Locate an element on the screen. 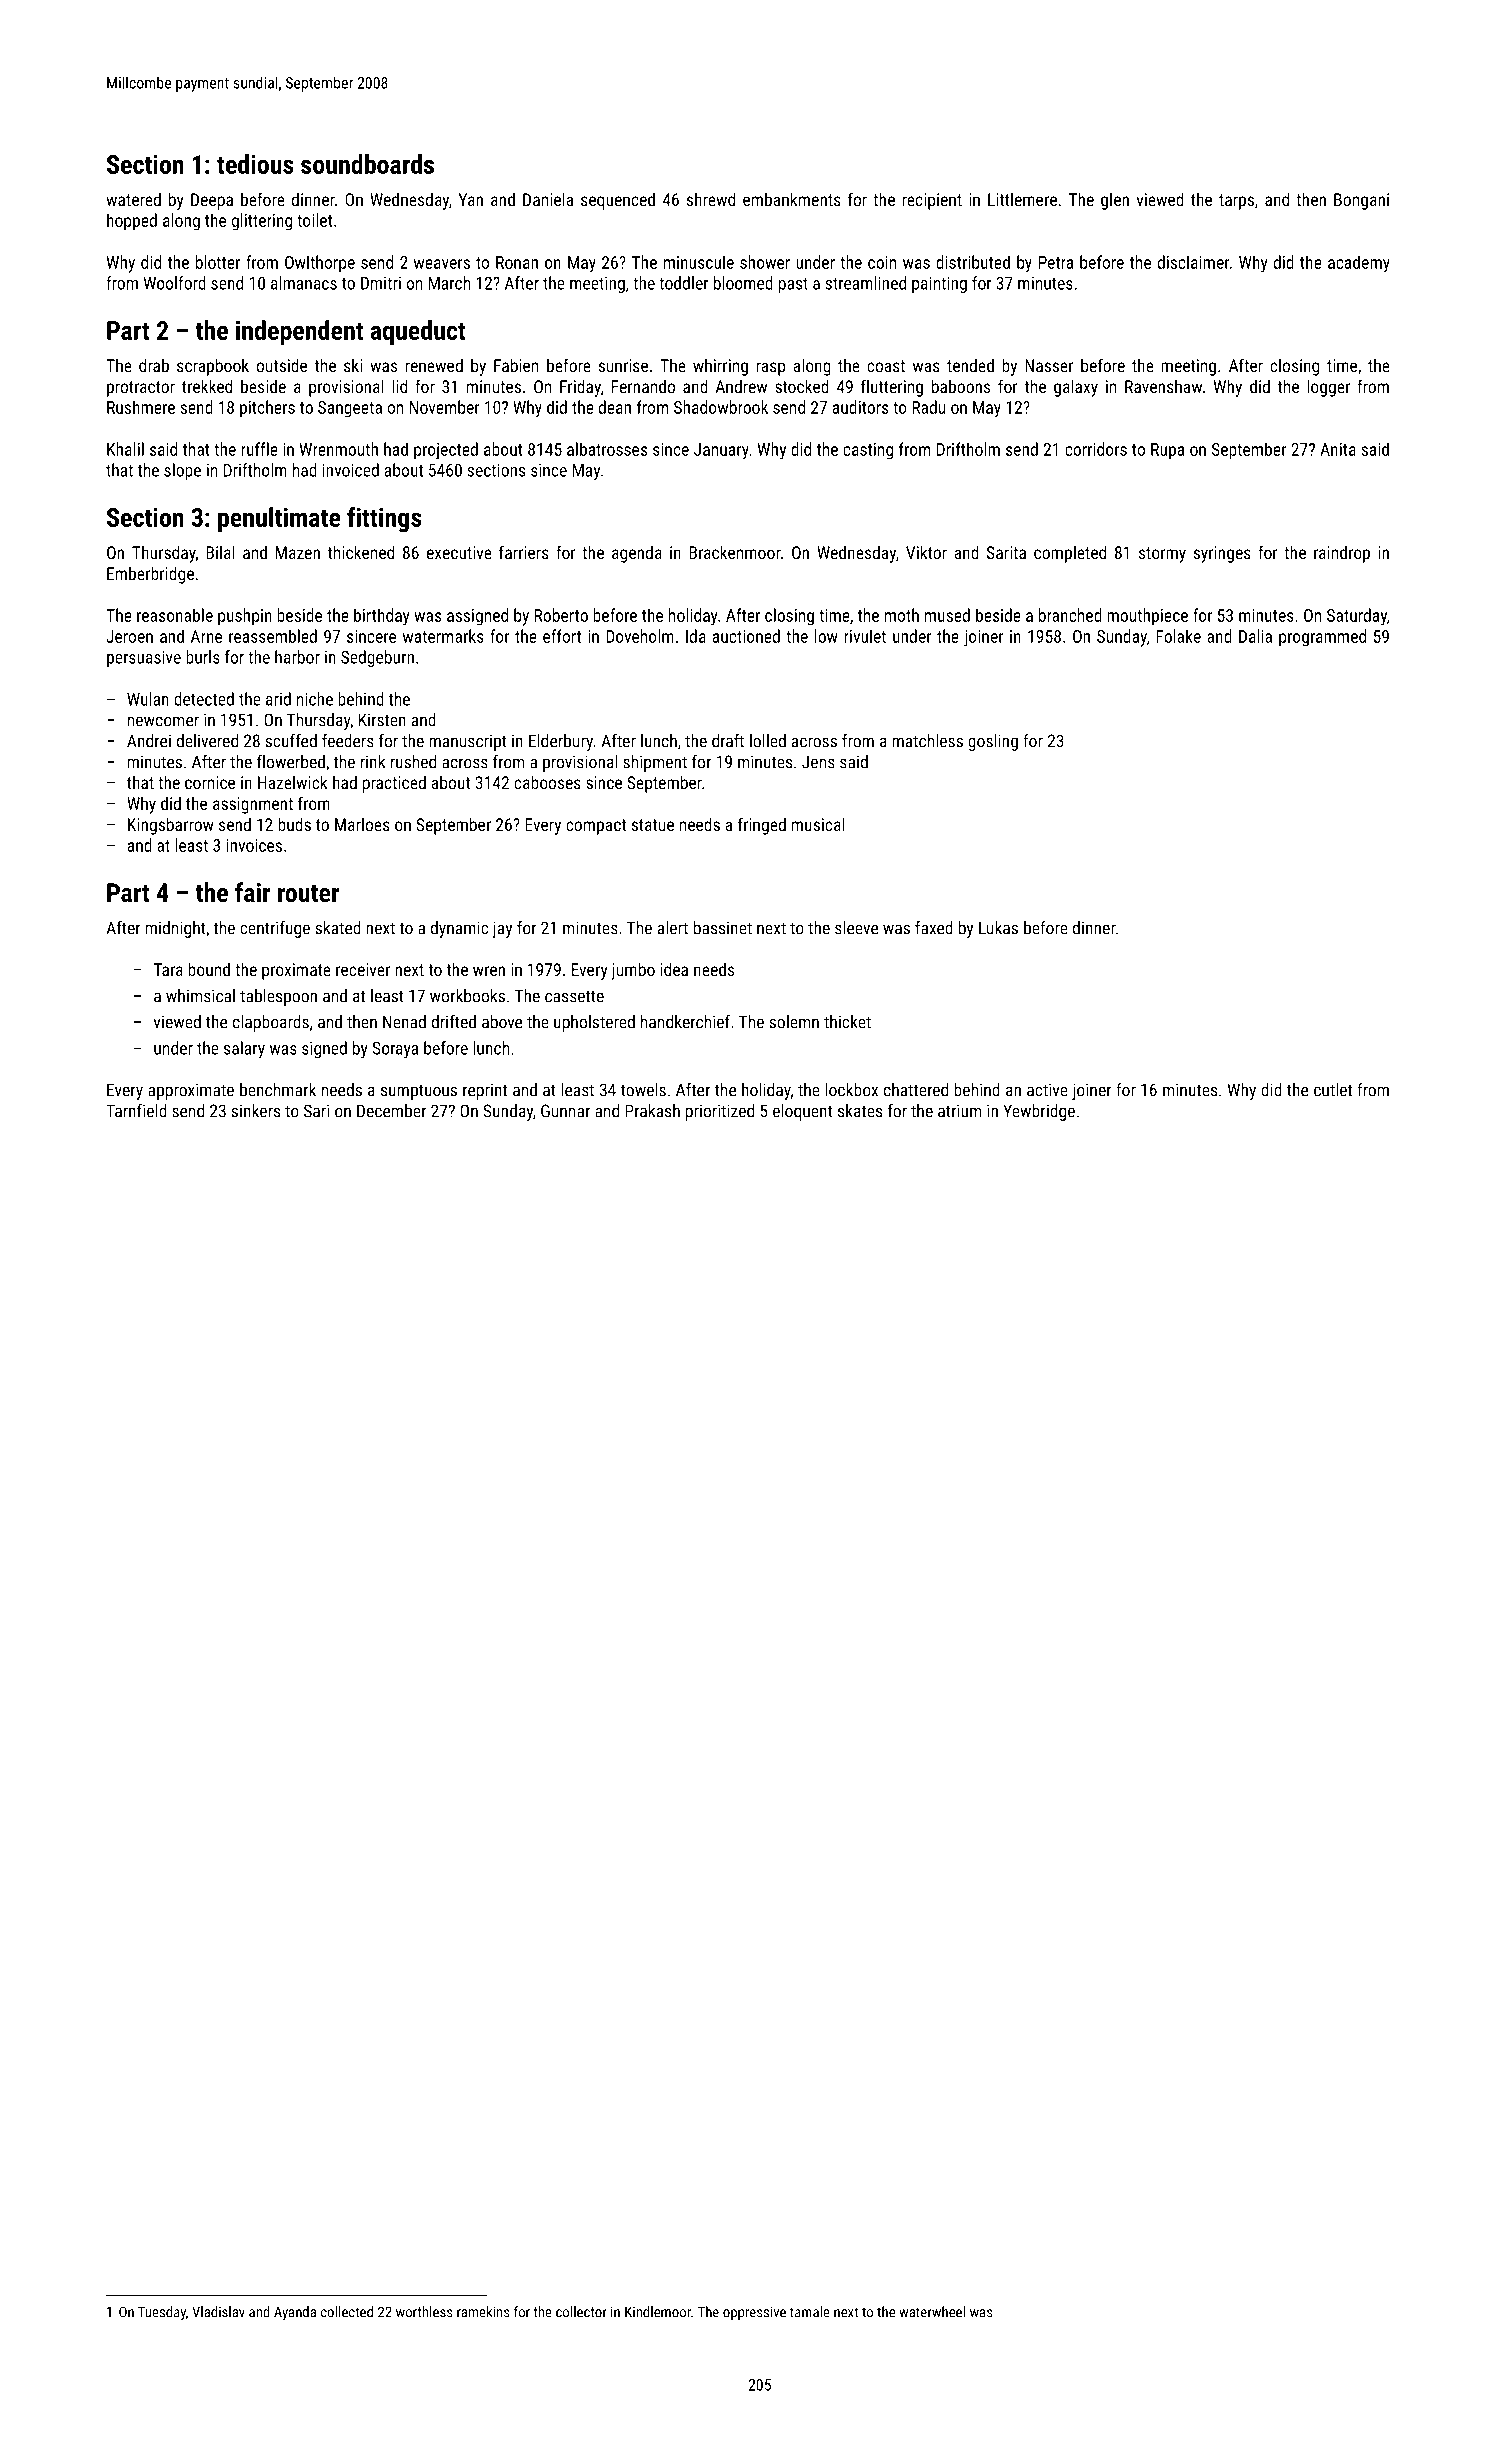  toddler is located at coordinates (684, 283).
